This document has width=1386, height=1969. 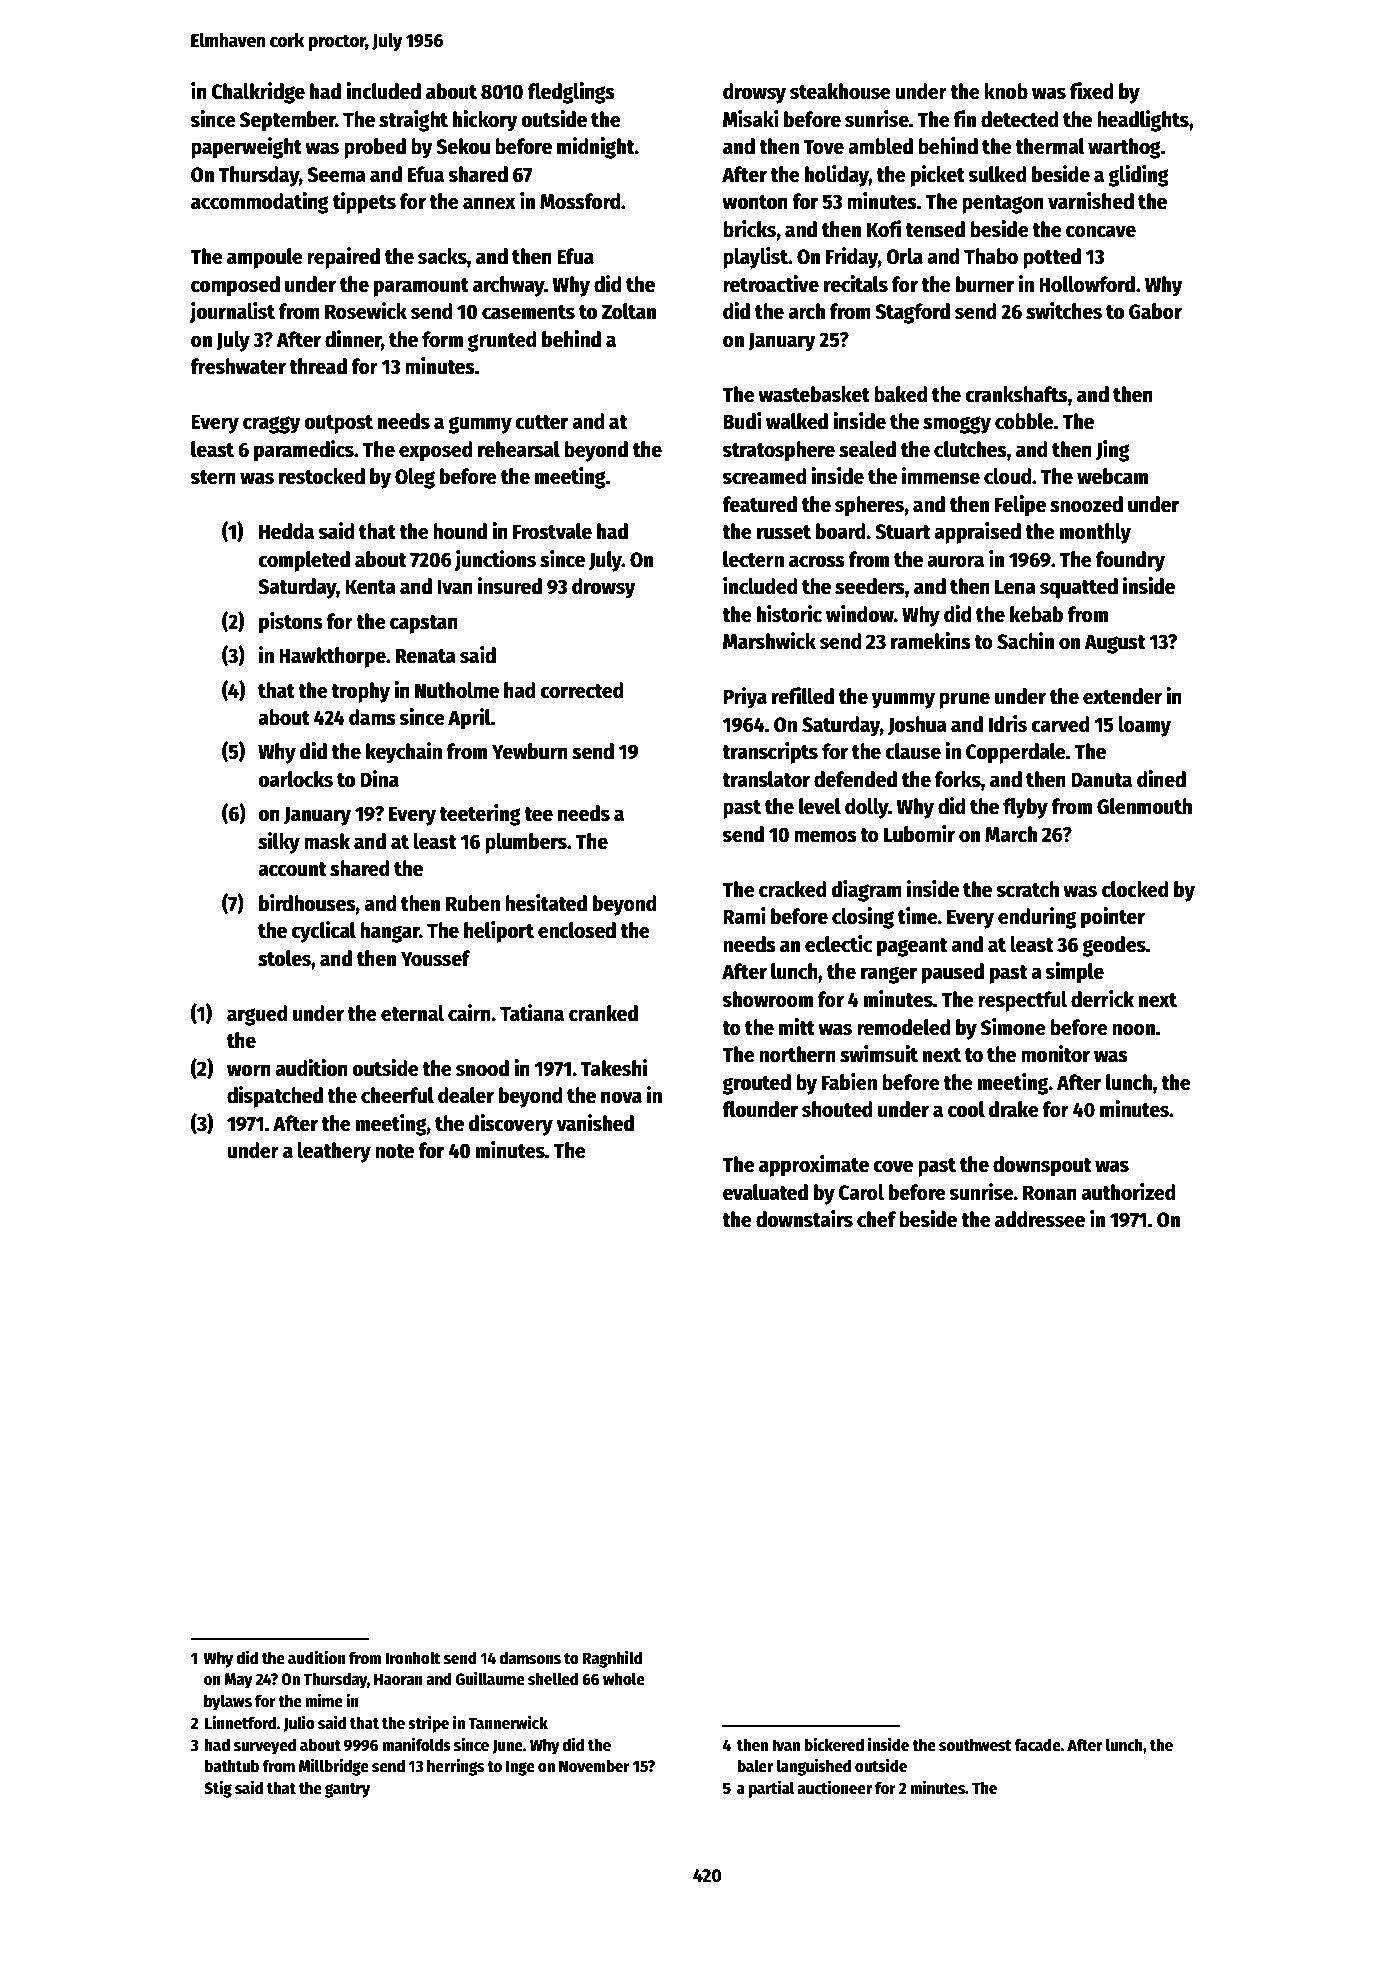 What do you see at coordinates (1155, 311) in the document?
I see `Gabor` at bounding box center [1155, 311].
